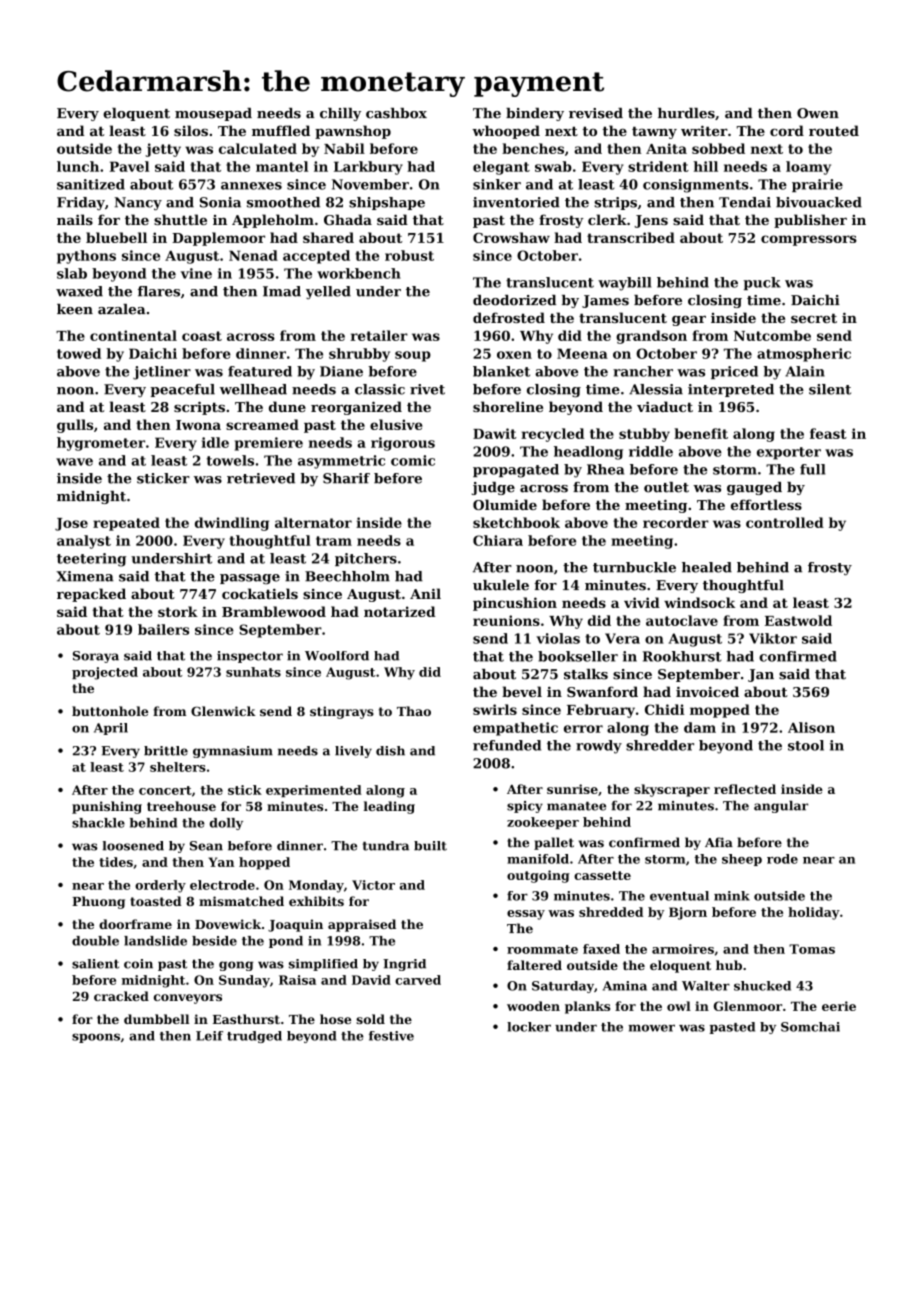 The height and width of the screenshot is (1308, 924). What do you see at coordinates (223, 711) in the screenshot?
I see `Glenwick` at bounding box center [223, 711].
